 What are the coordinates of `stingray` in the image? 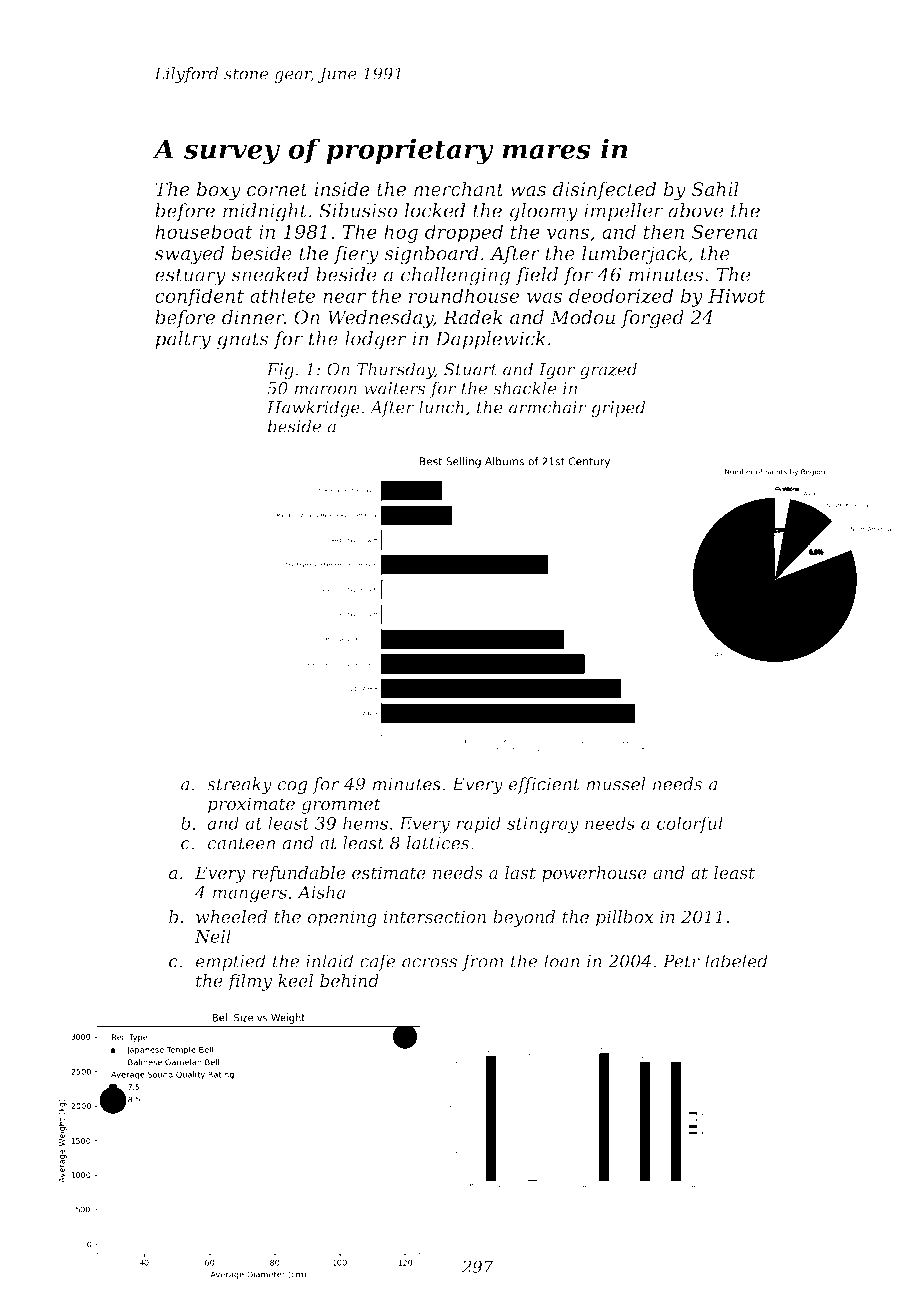 It's located at (543, 825).
